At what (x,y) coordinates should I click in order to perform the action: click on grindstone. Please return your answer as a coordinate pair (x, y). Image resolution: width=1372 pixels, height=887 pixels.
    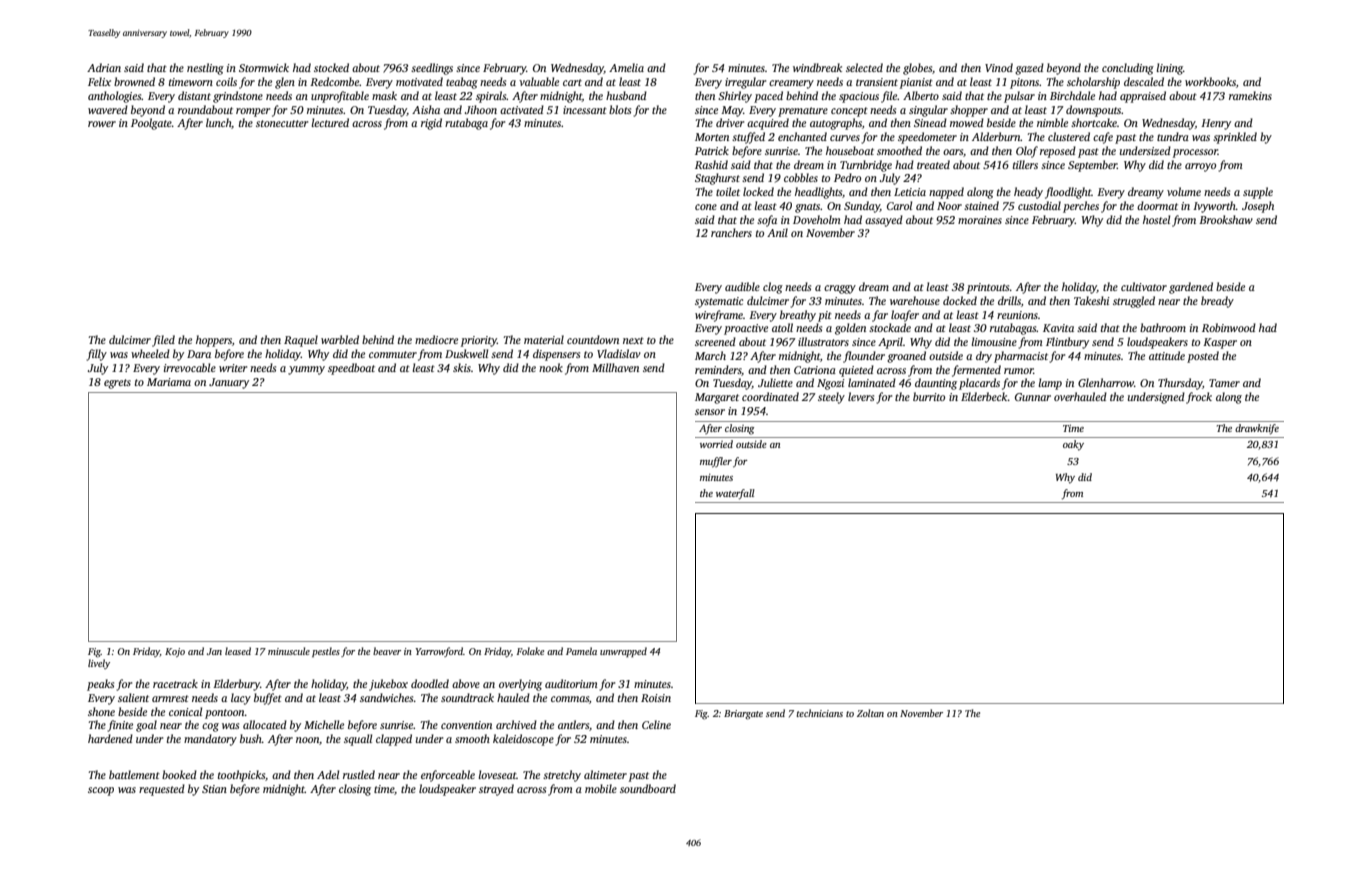
    Looking at the image, I should click on (238, 97).
